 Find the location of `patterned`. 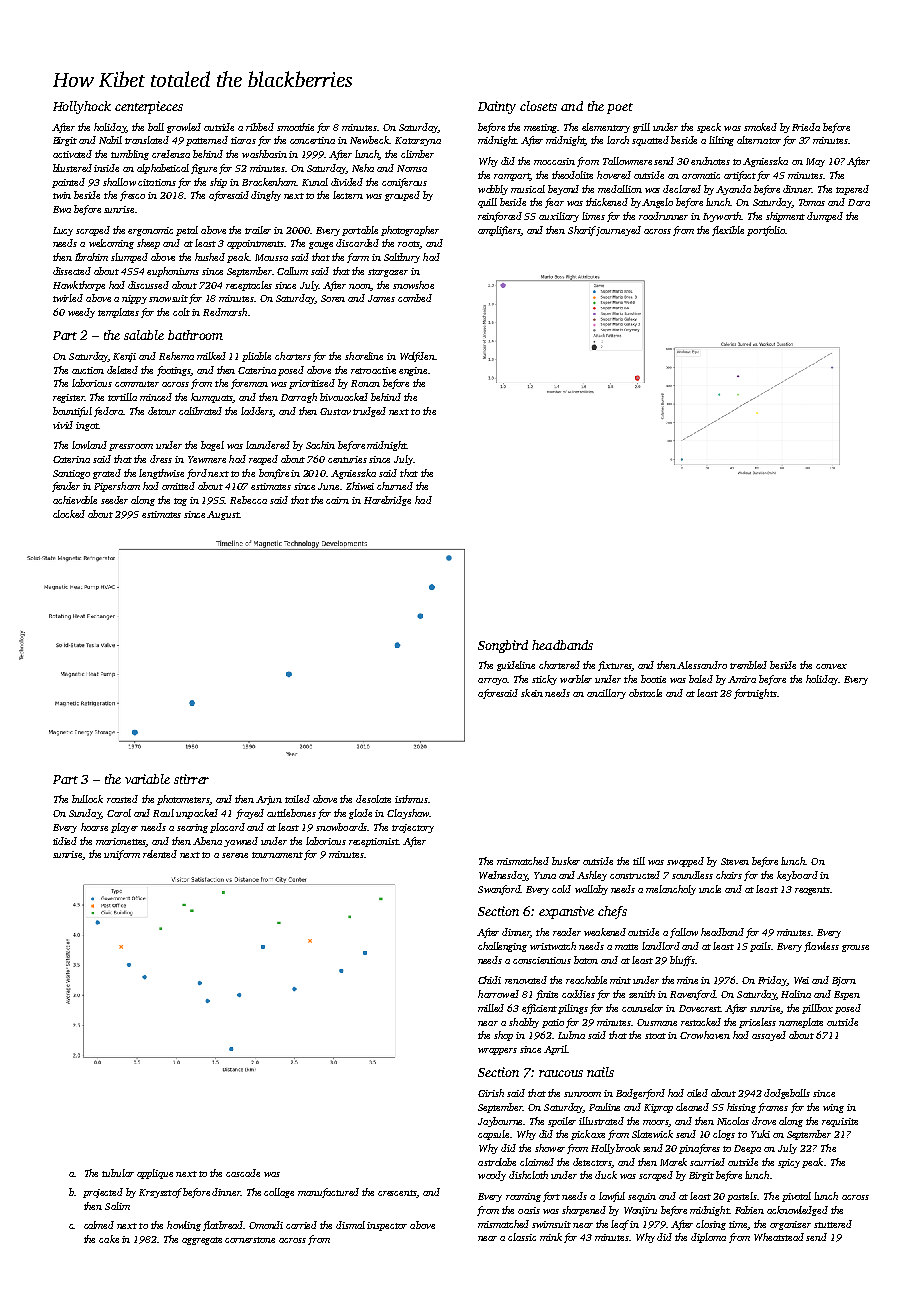

patterned is located at coordinates (207, 141).
